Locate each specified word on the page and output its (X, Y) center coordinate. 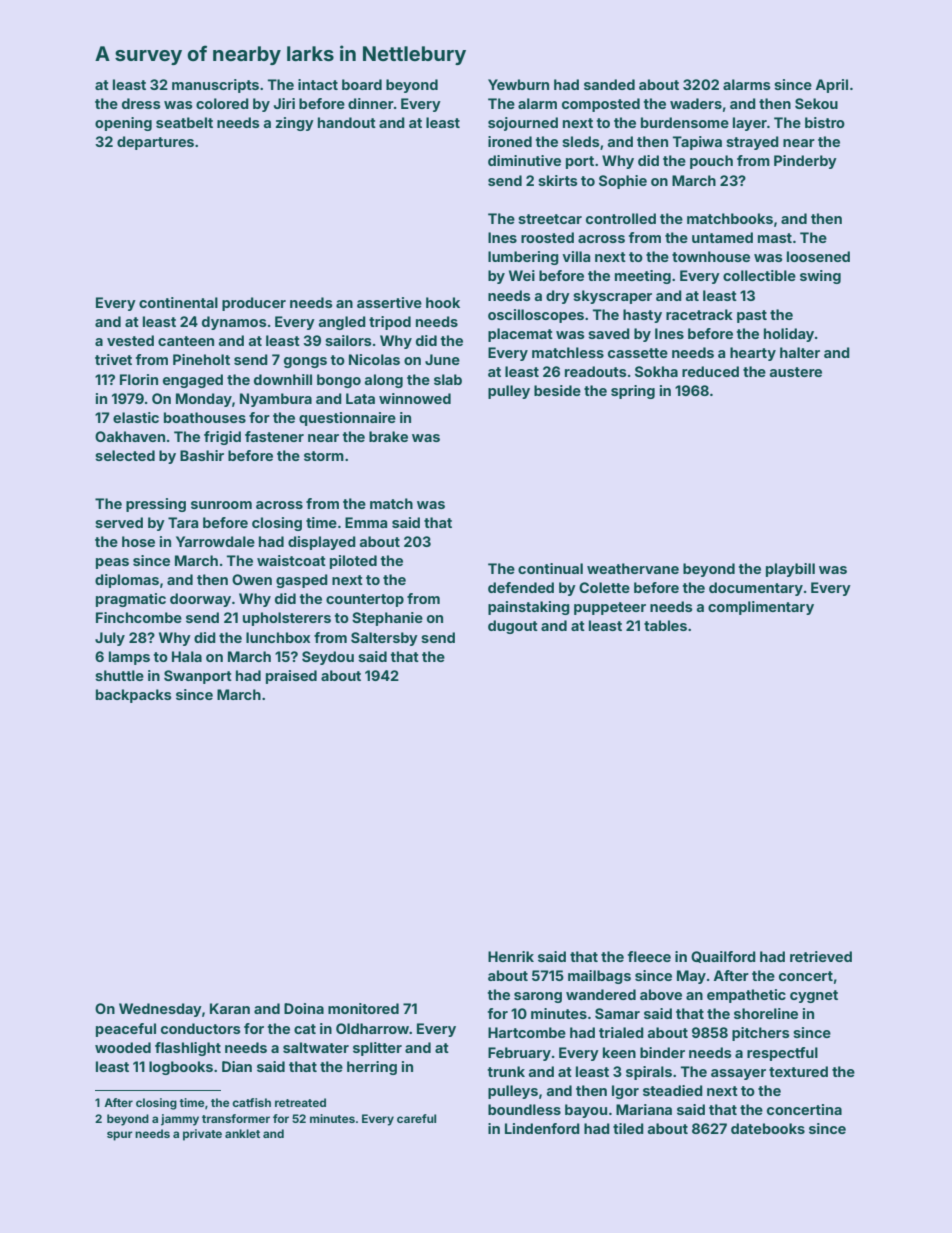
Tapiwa (697, 143)
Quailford (723, 957)
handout (347, 122)
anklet (242, 1133)
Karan (230, 1008)
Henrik (511, 956)
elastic (136, 417)
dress (141, 103)
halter (800, 352)
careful (416, 1118)
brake (388, 436)
